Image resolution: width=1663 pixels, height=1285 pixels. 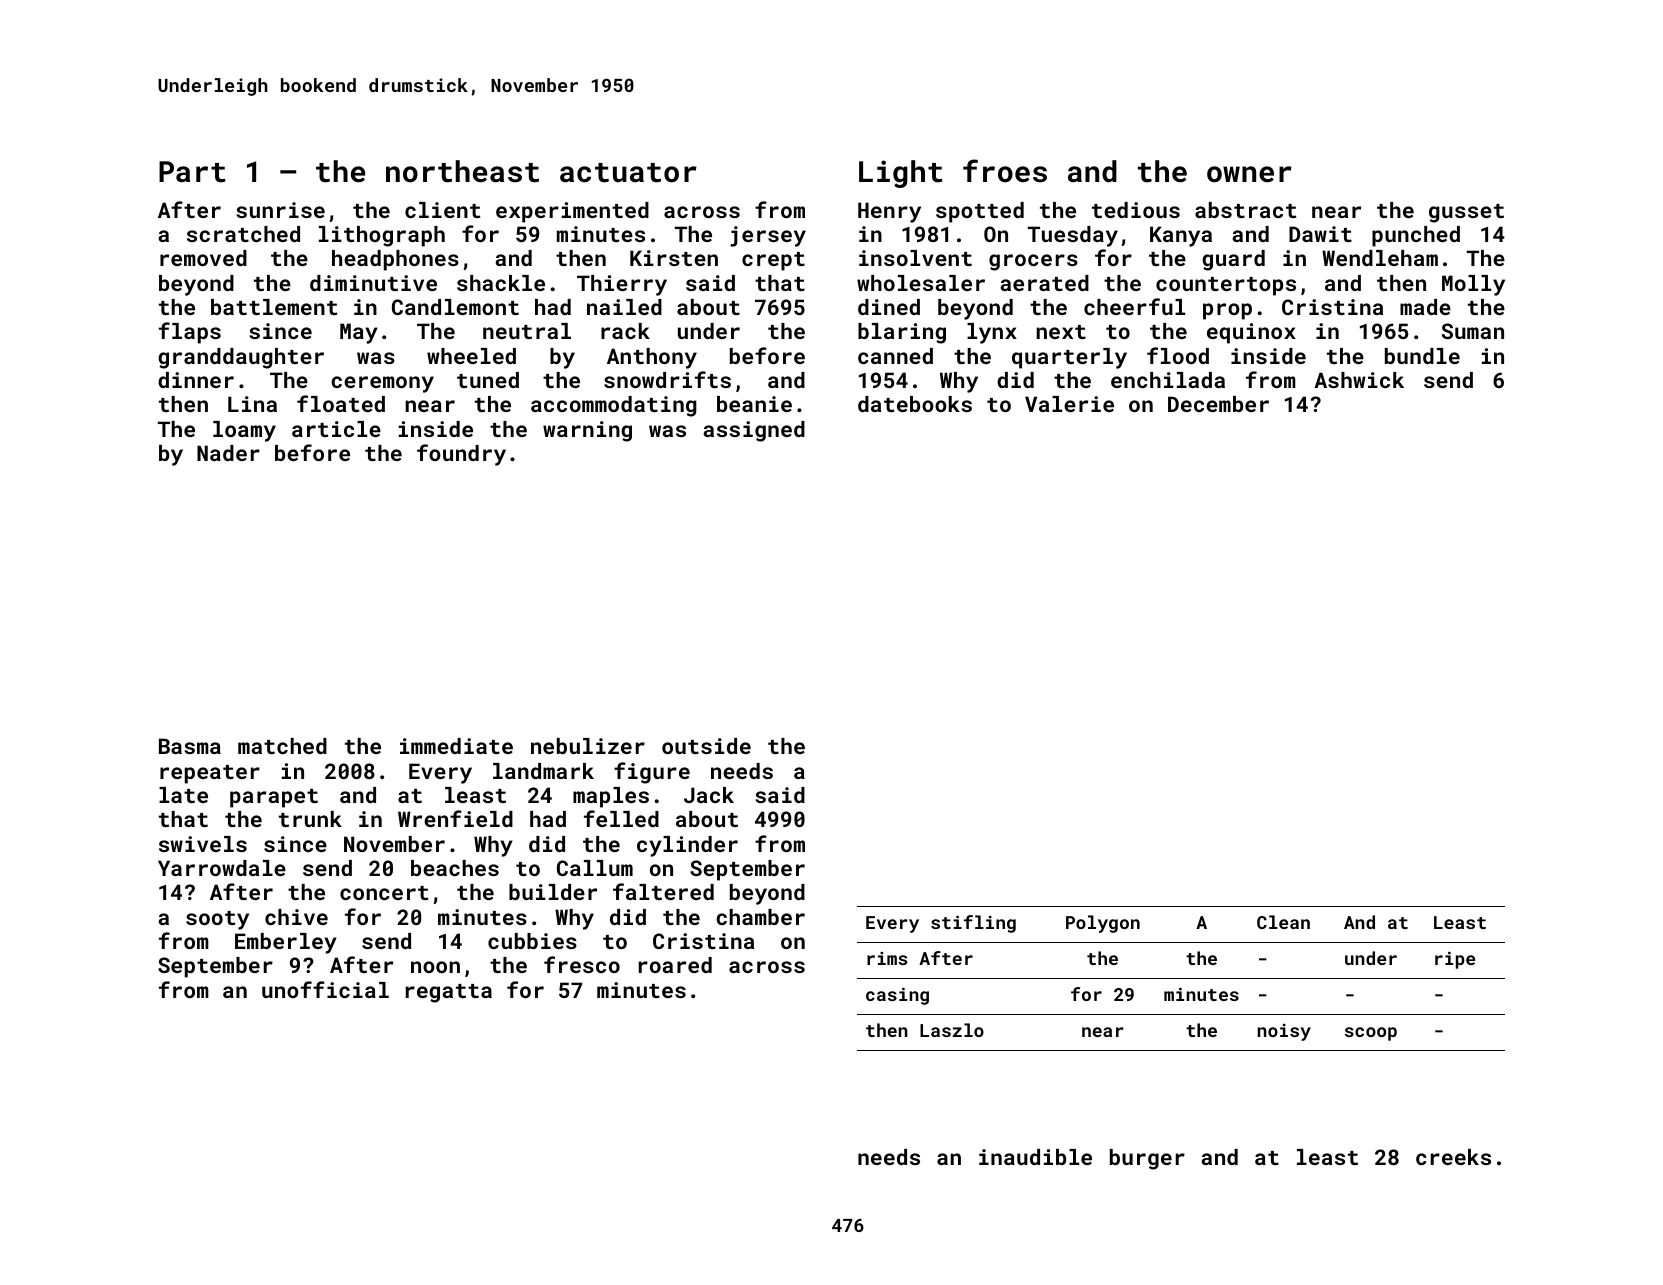 What do you see at coordinates (706, 746) in the image?
I see `outside` at bounding box center [706, 746].
